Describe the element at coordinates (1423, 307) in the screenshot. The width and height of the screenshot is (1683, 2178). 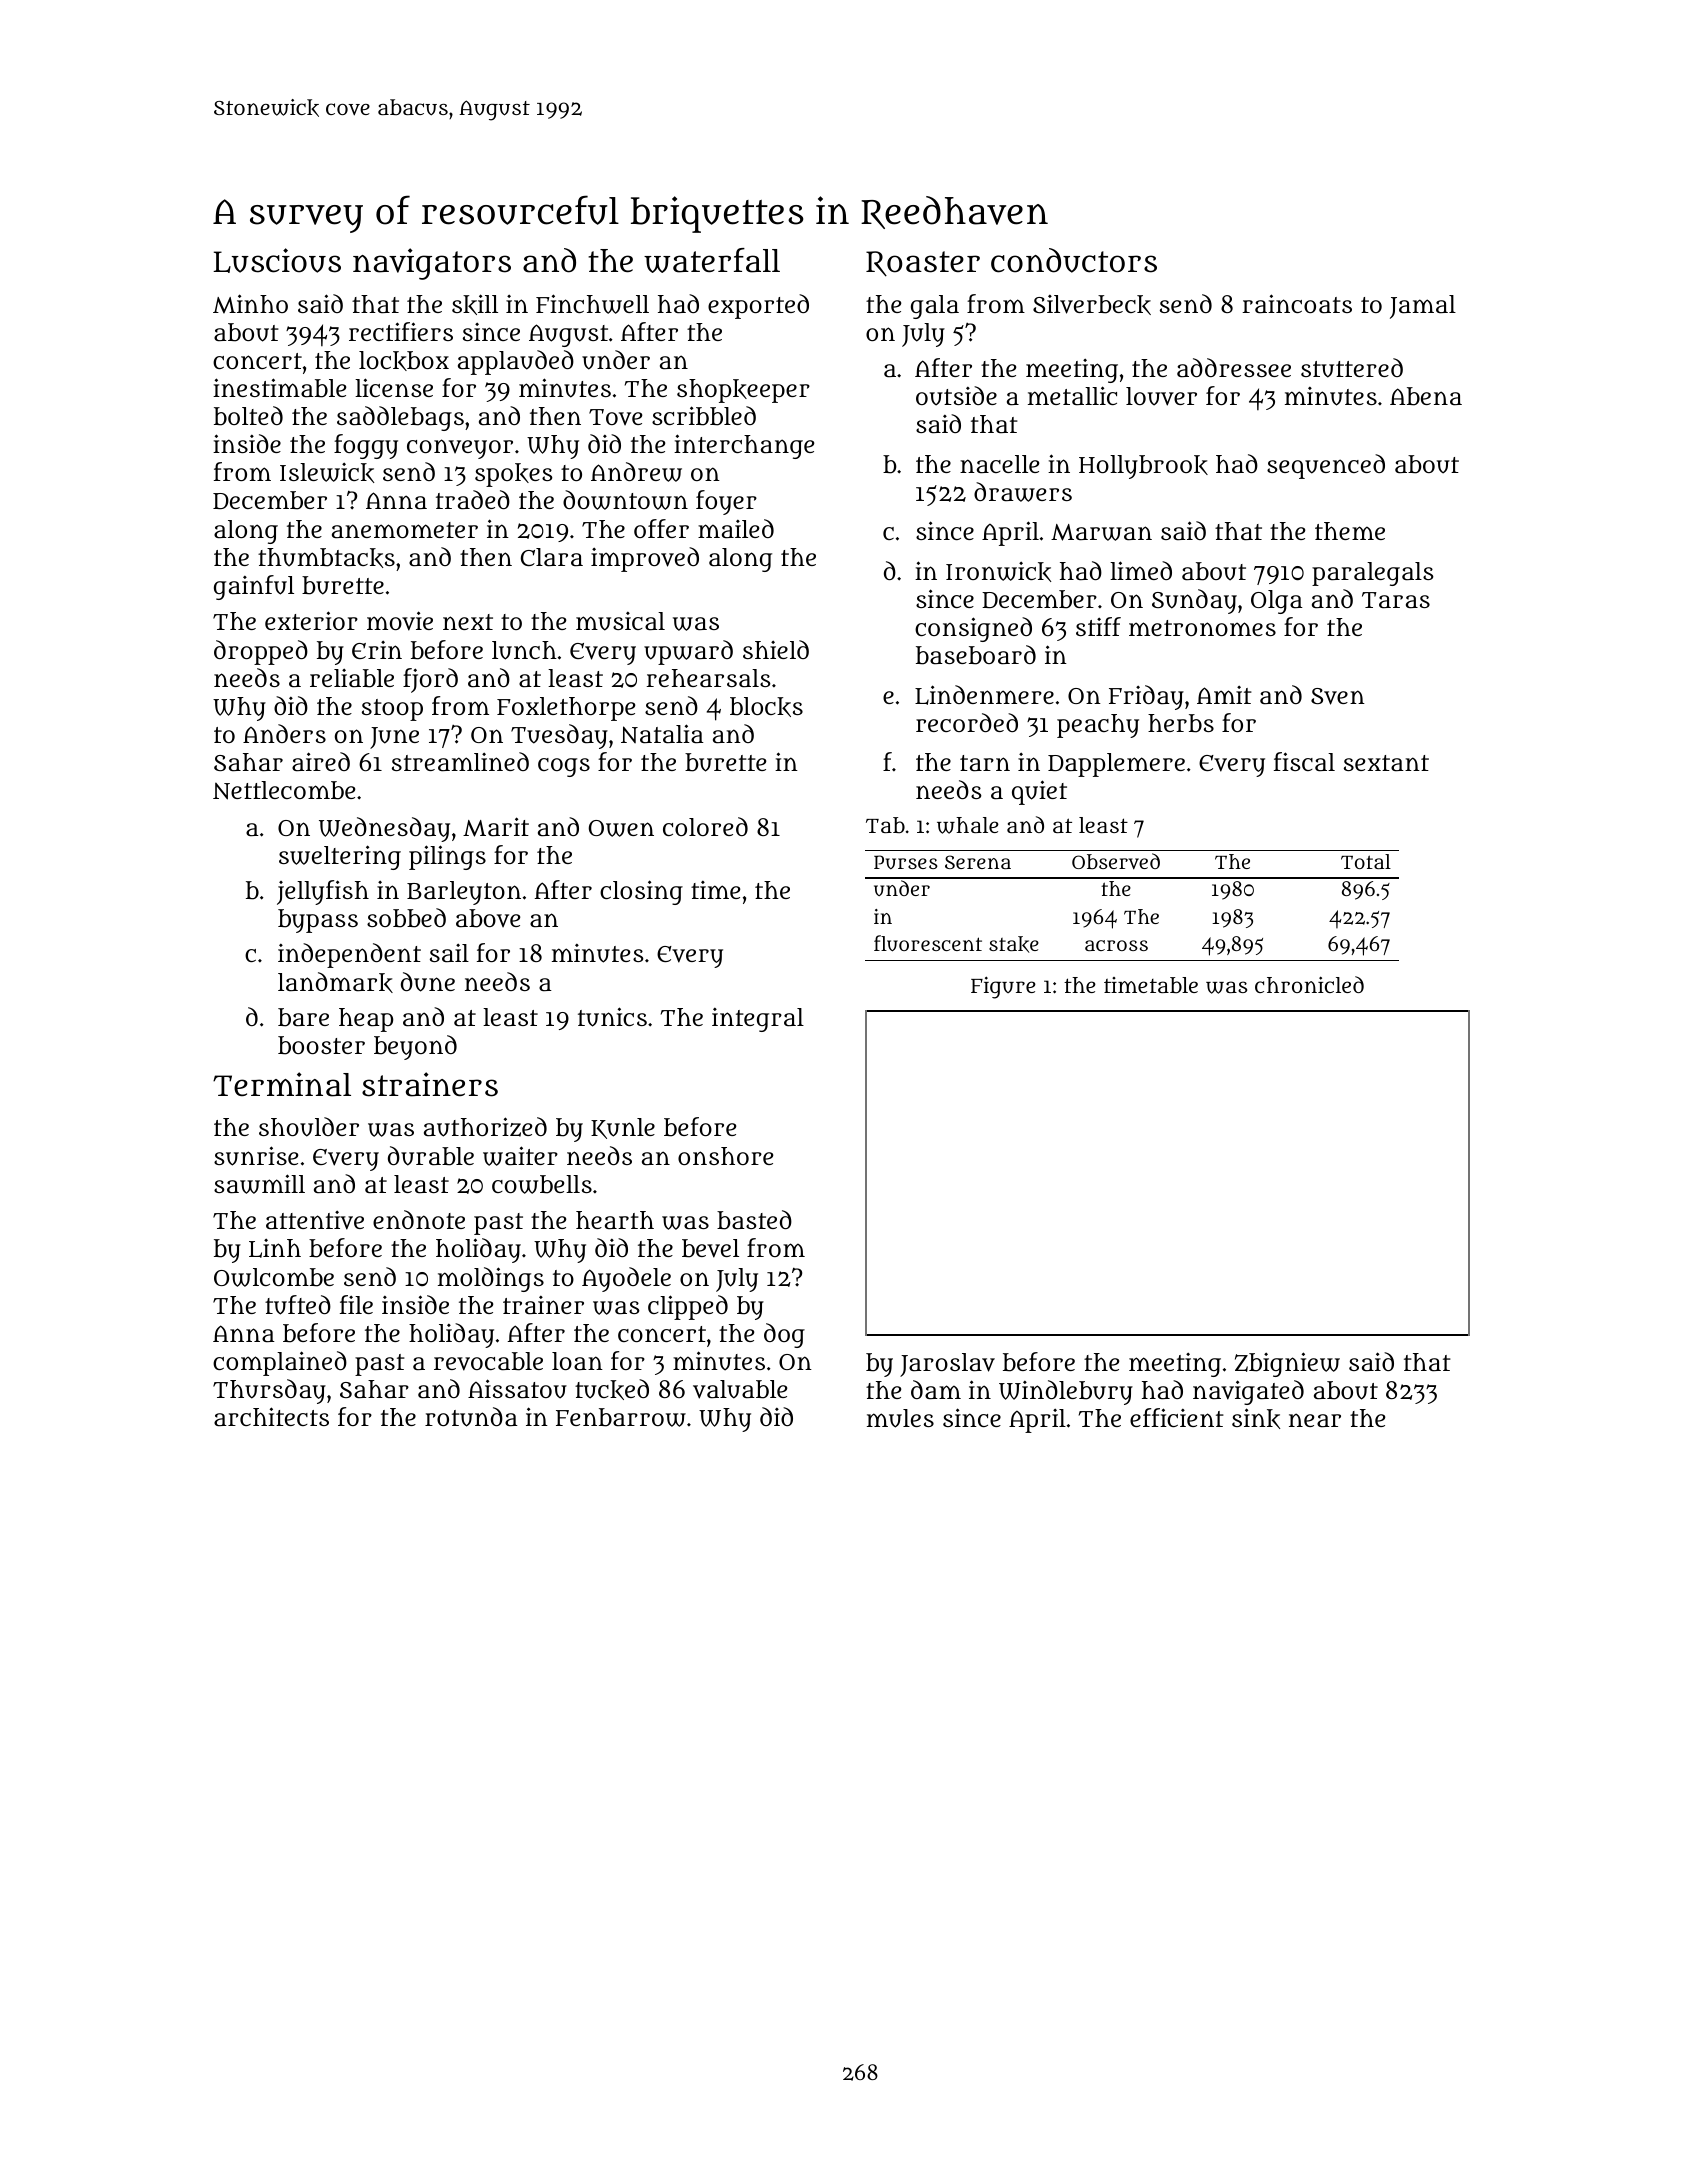
I see `Jamal` at that location.
